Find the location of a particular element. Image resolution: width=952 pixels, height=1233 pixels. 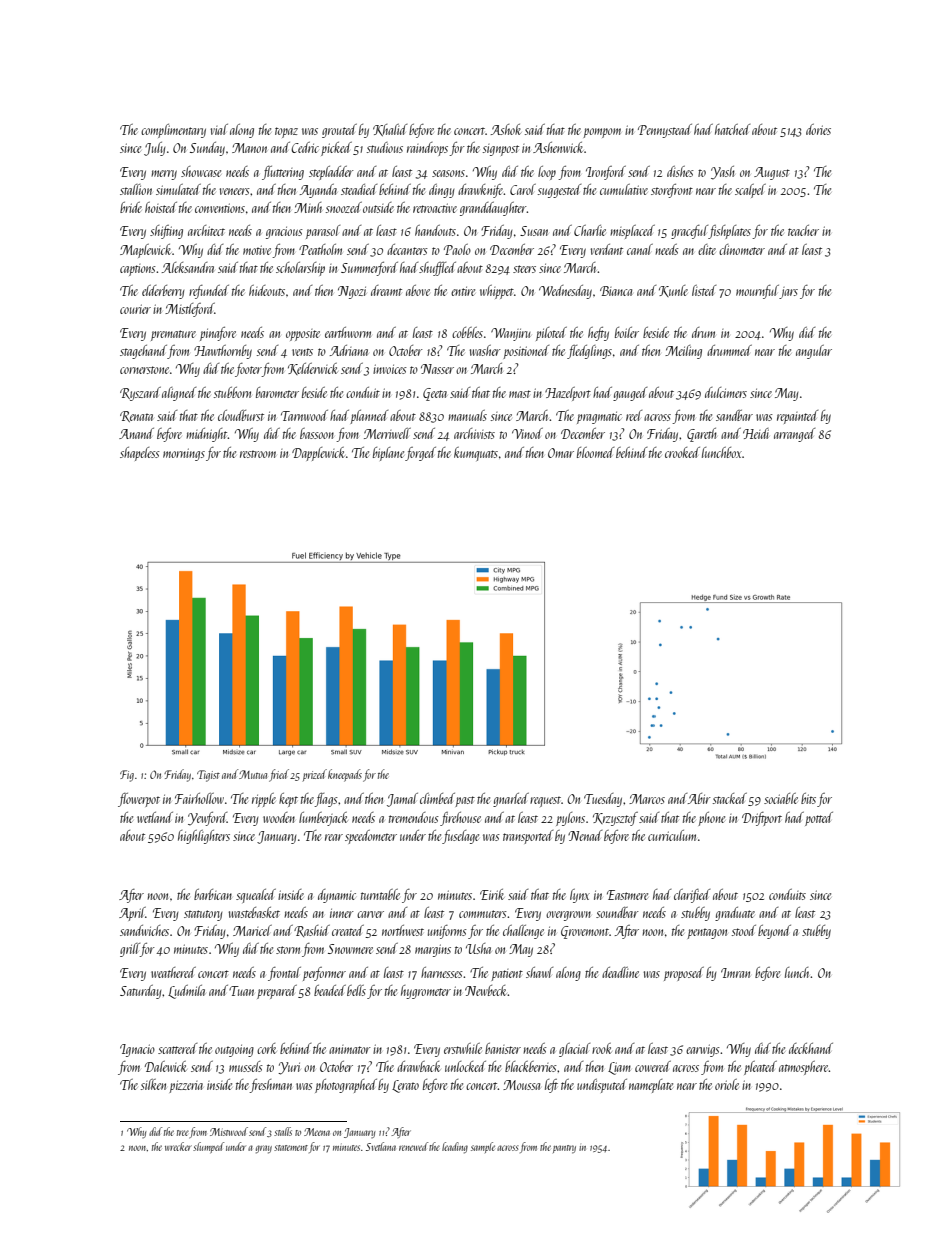

jars is located at coordinates (789, 293).
